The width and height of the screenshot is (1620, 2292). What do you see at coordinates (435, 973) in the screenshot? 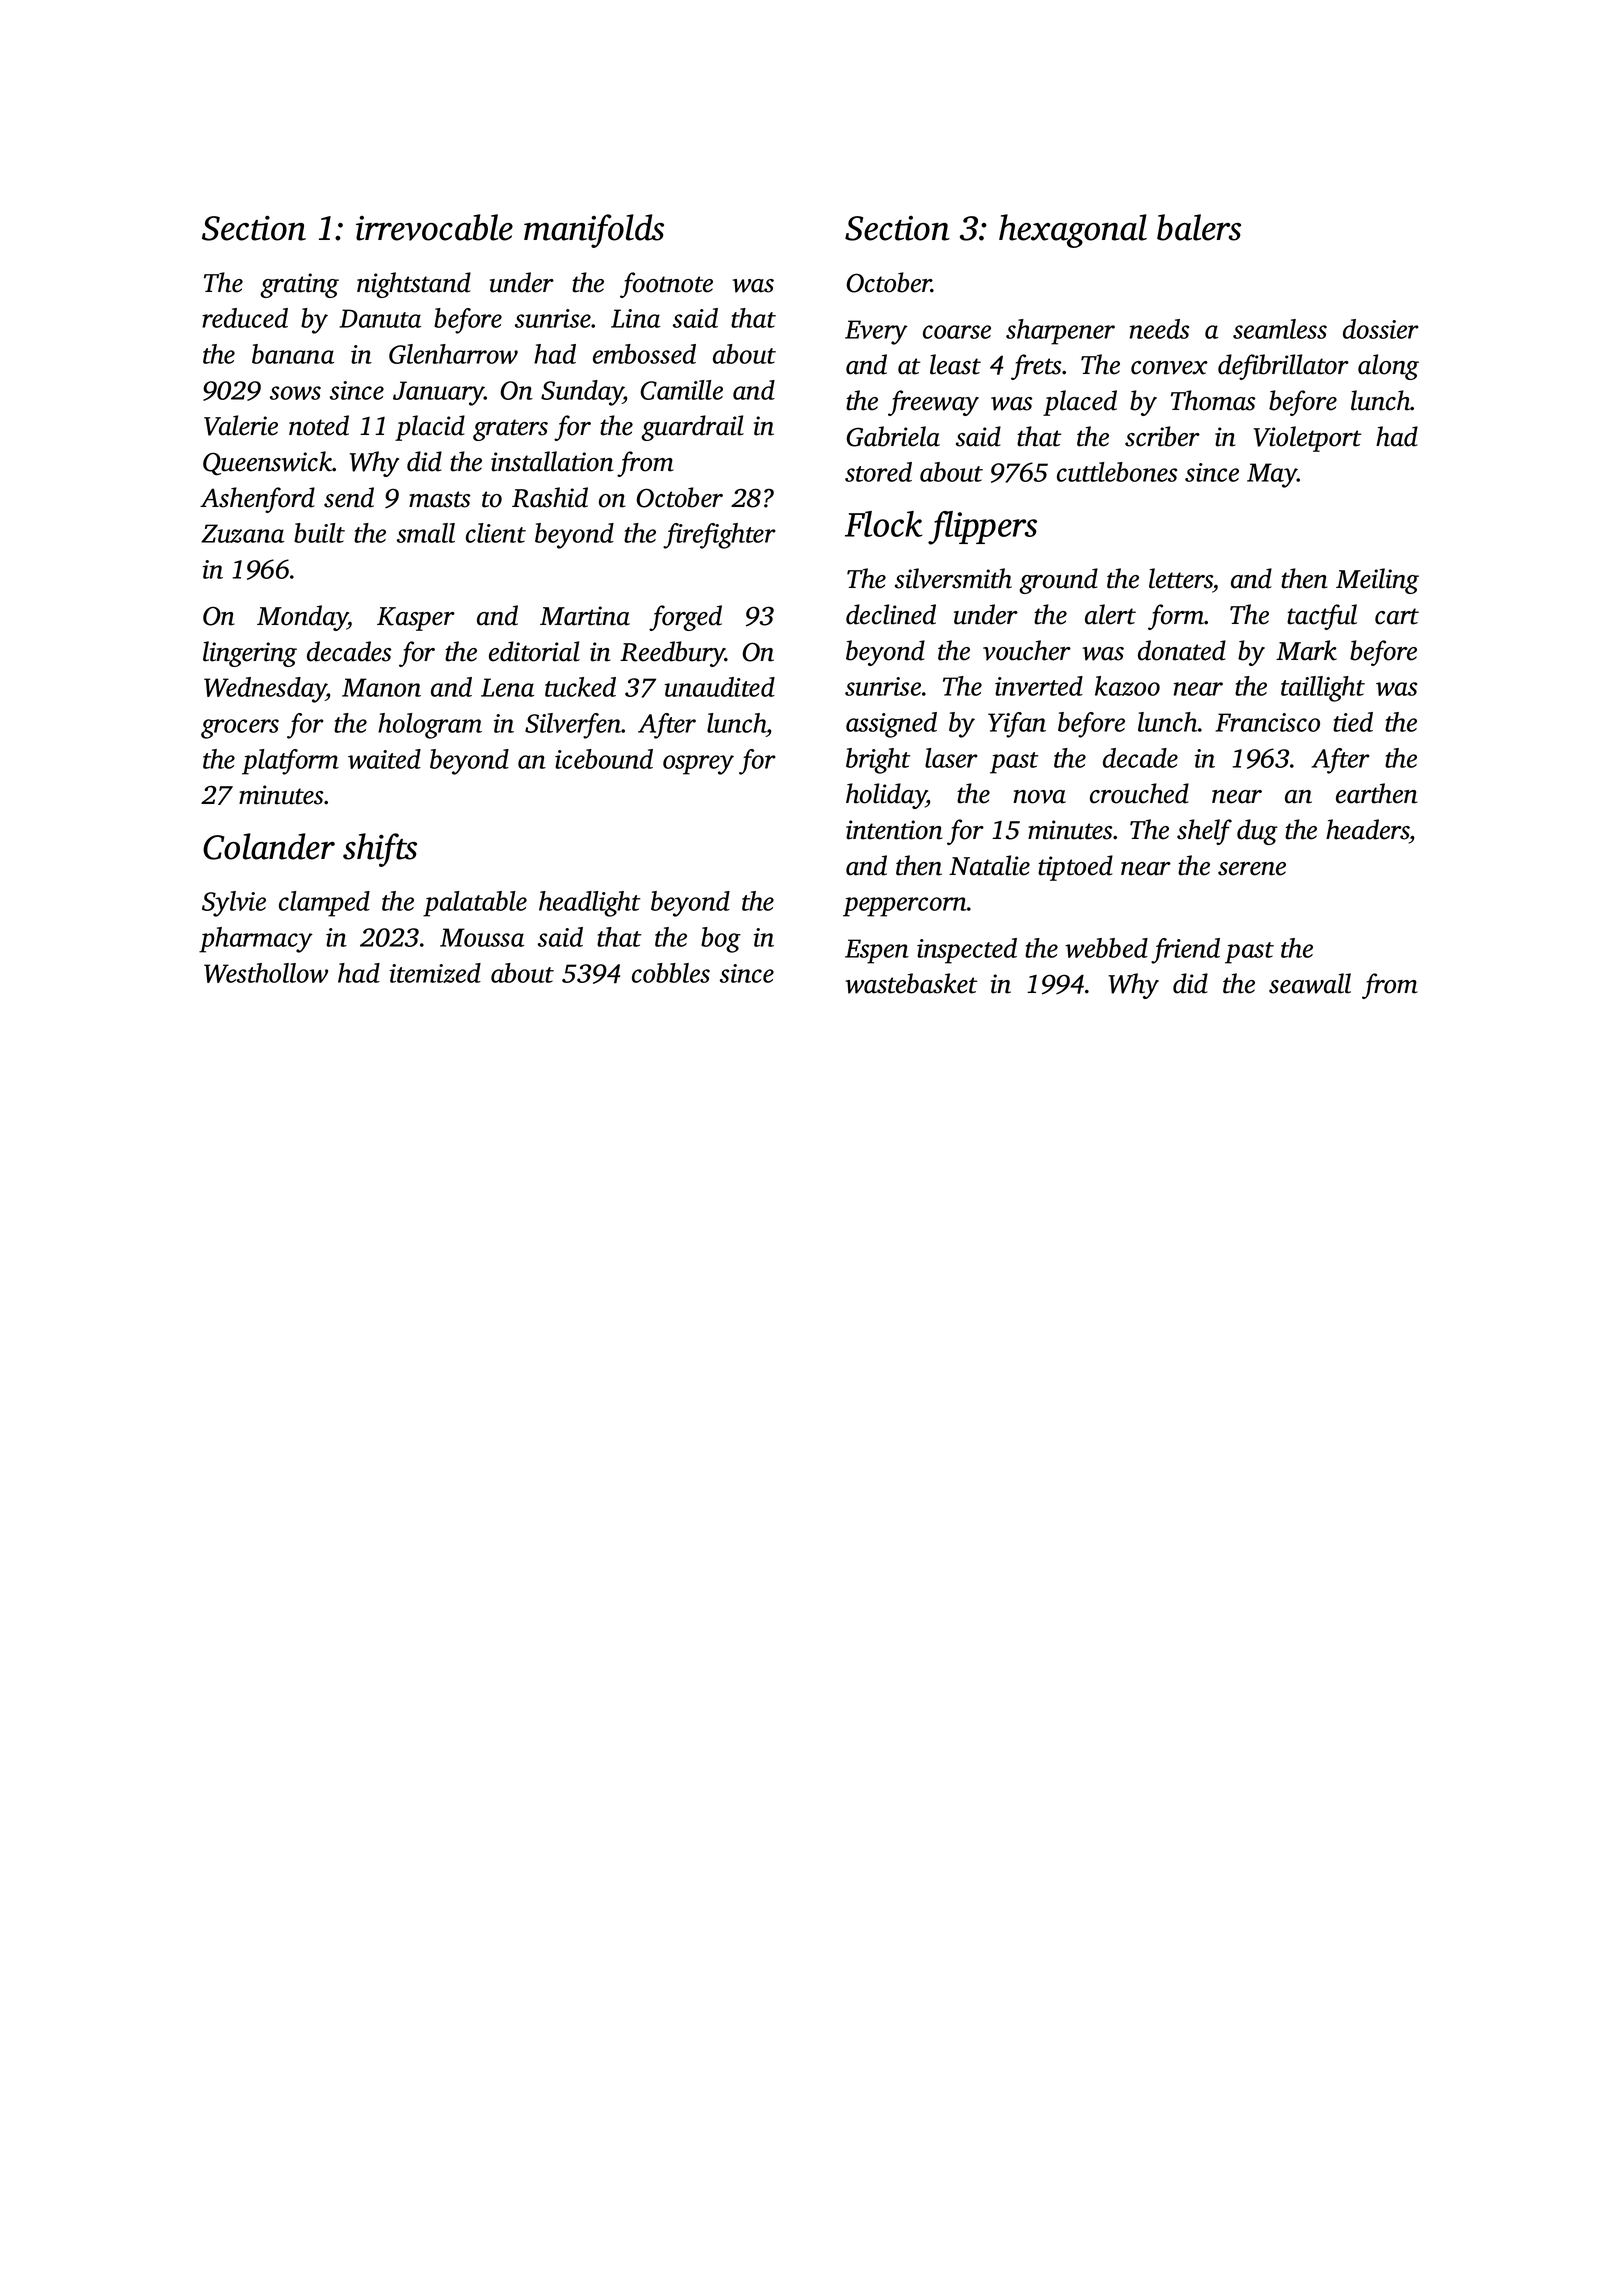
I see `itemized` at bounding box center [435, 973].
